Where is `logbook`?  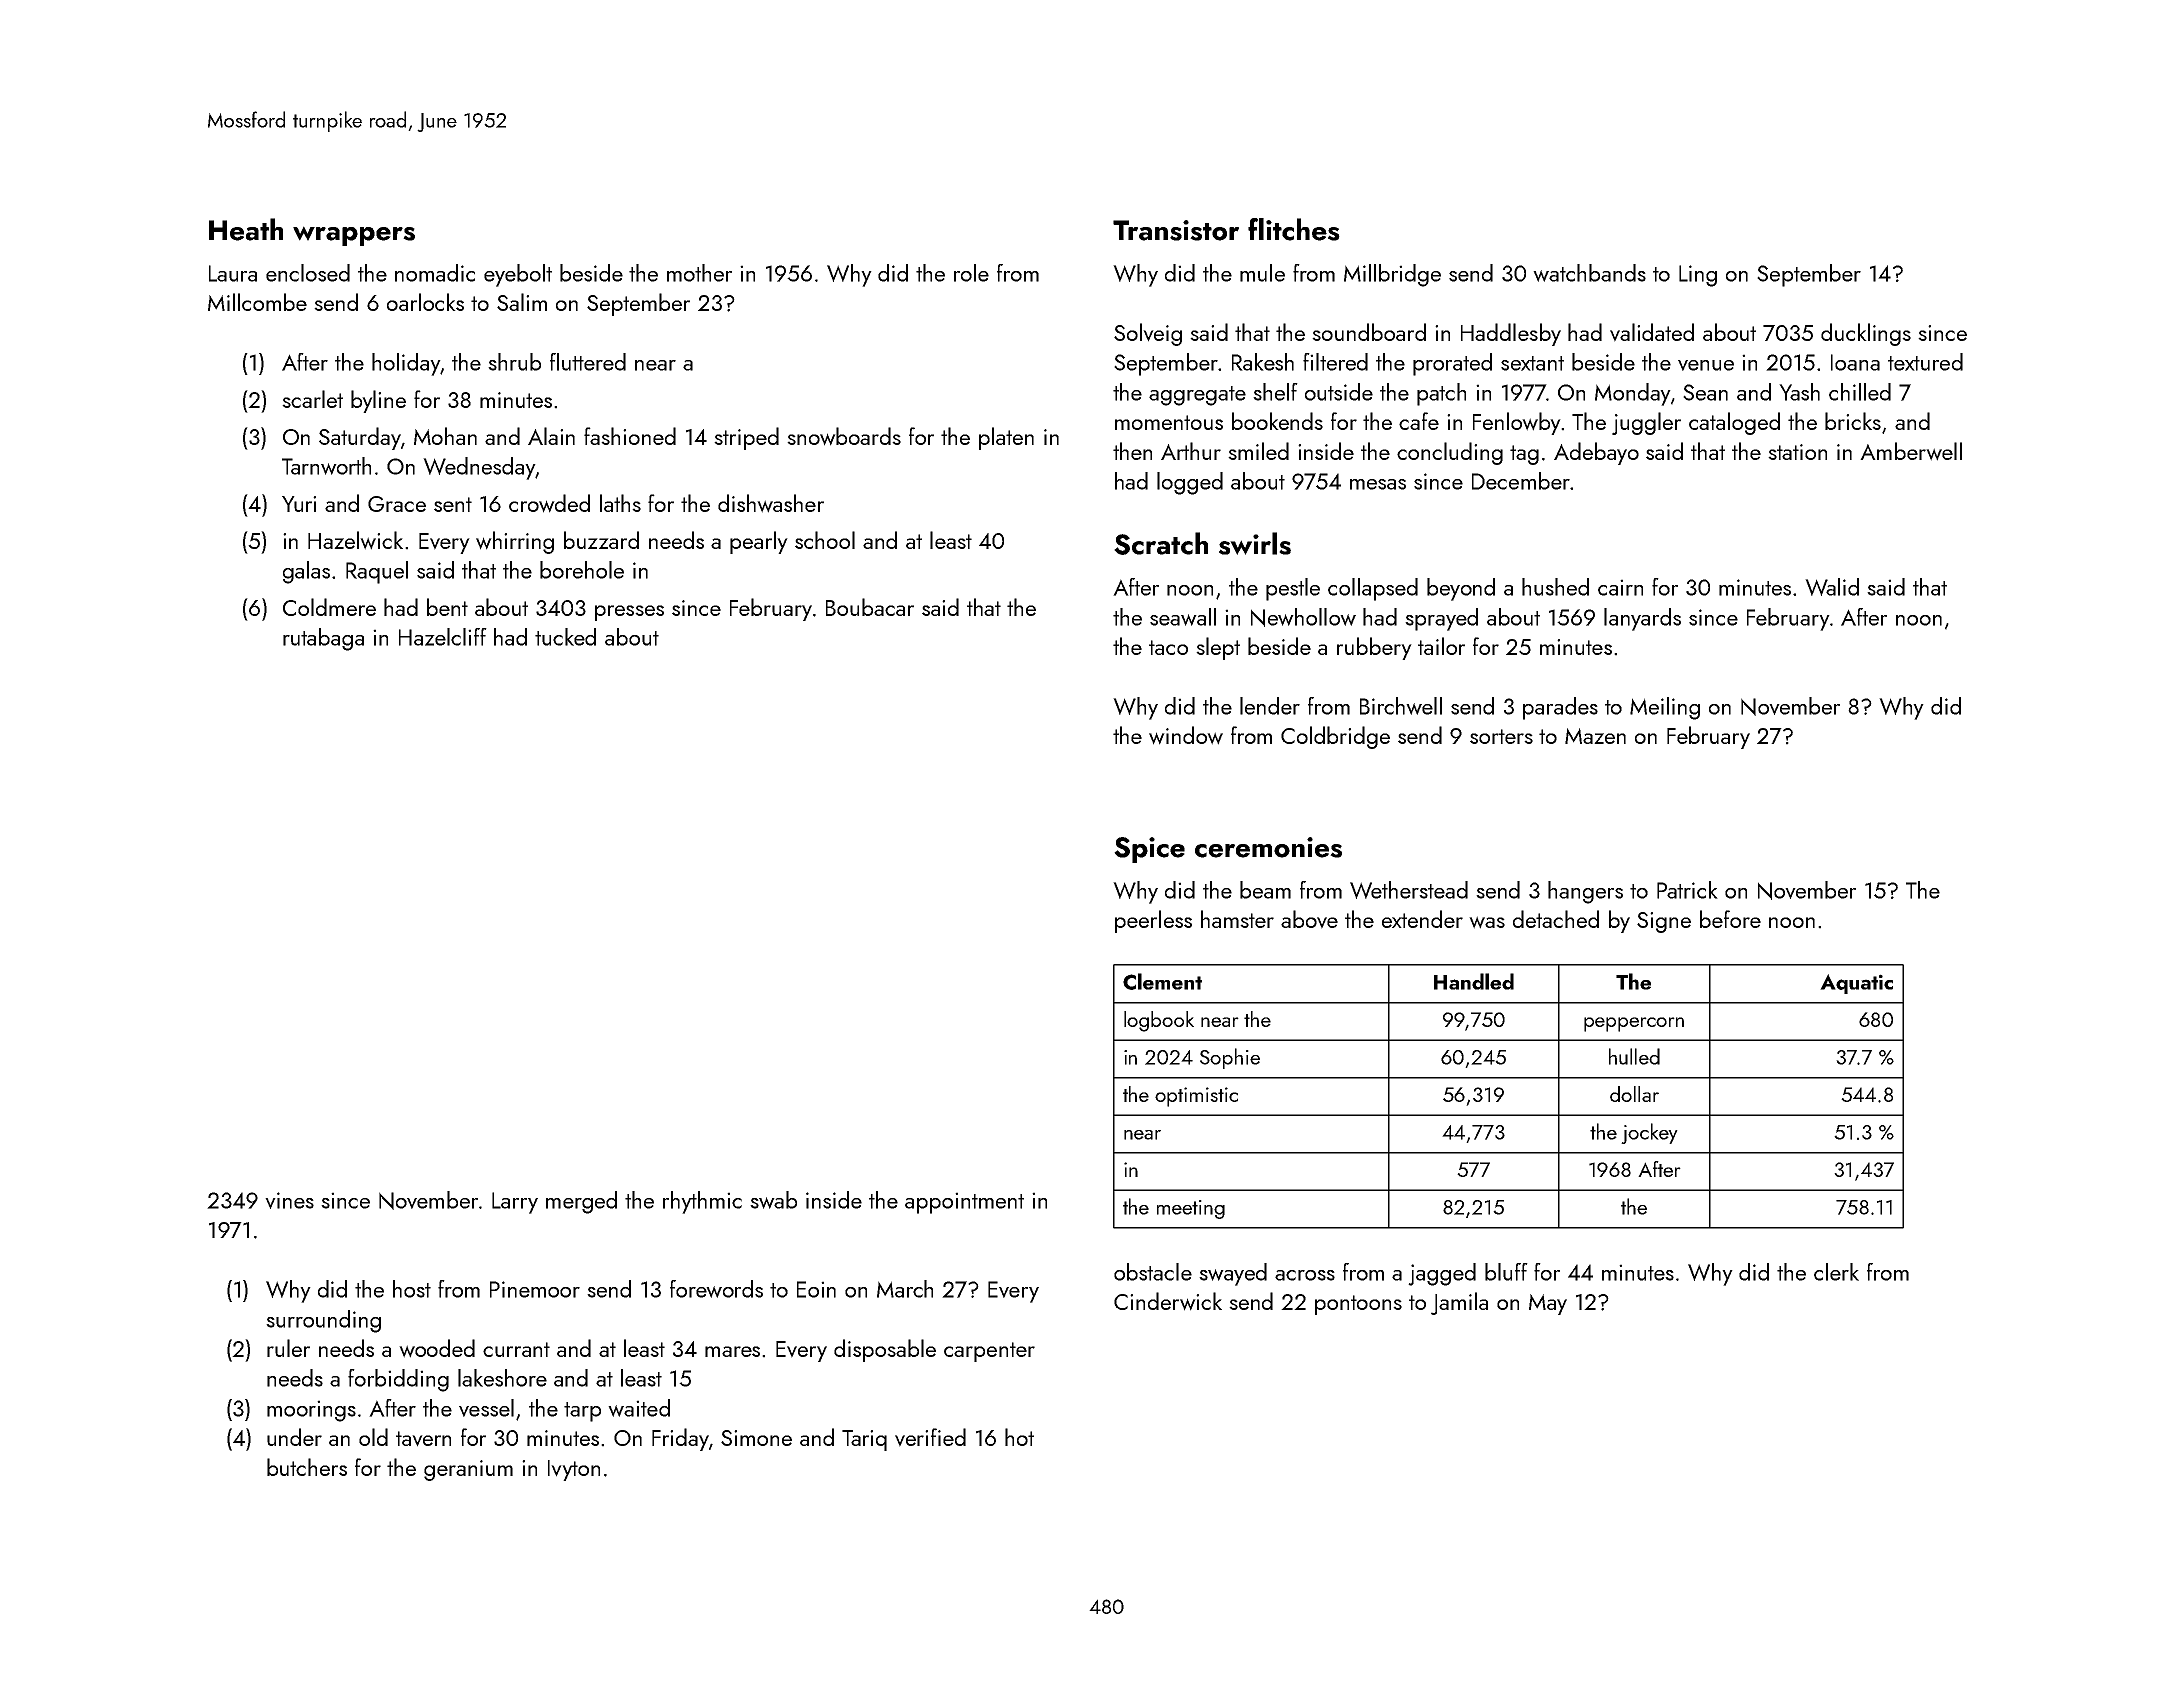
logbook is located at coordinates (1159, 1021).
